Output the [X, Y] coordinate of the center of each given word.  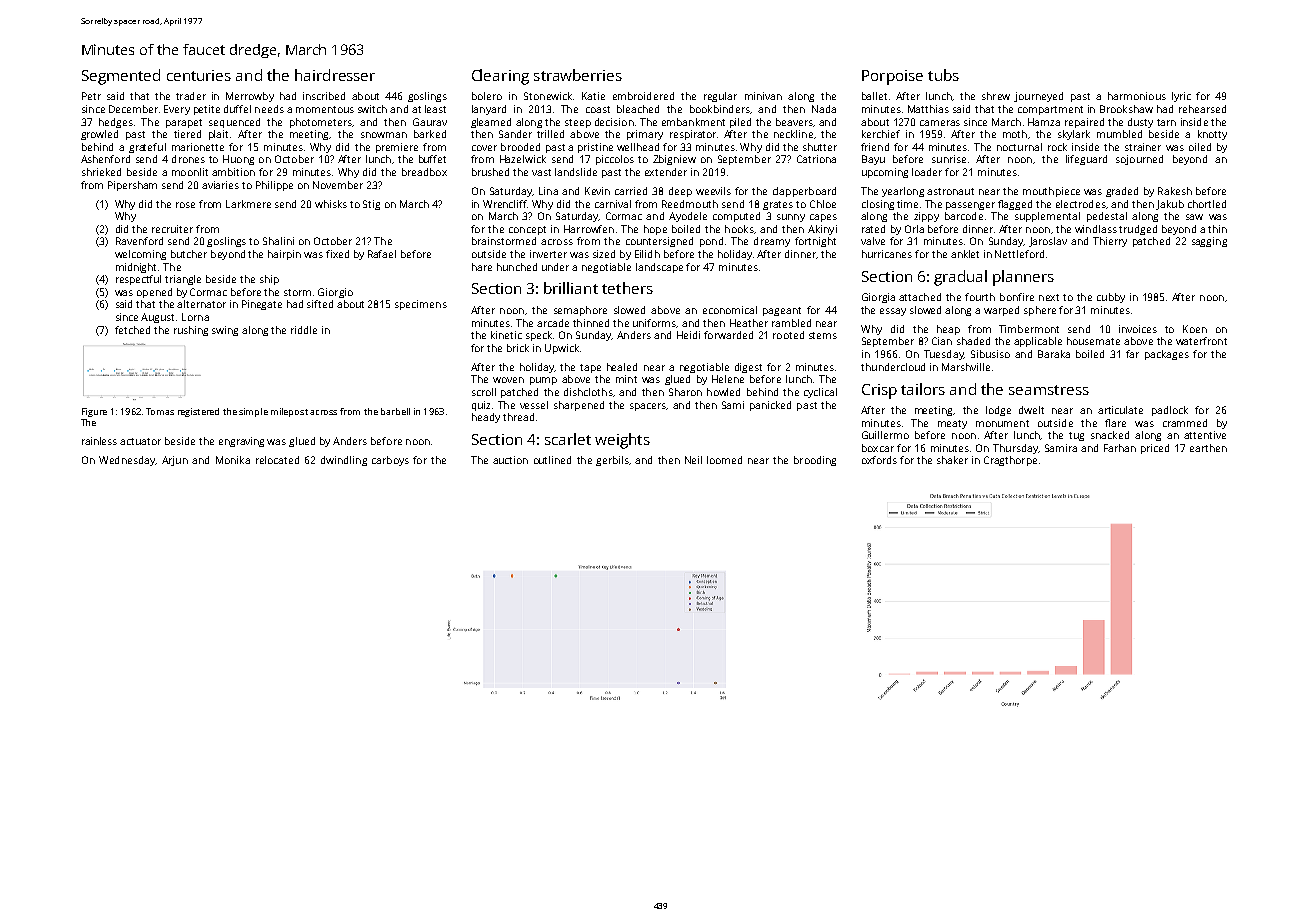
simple [253, 412]
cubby [1111, 298]
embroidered [643, 96]
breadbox [424, 172]
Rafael [382, 254]
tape [590, 368]
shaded [973, 341]
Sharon [685, 392]
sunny [791, 218]
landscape [659, 268]
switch [372, 109]
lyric [1181, 97]
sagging [1209, 242]
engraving [241, 442]
